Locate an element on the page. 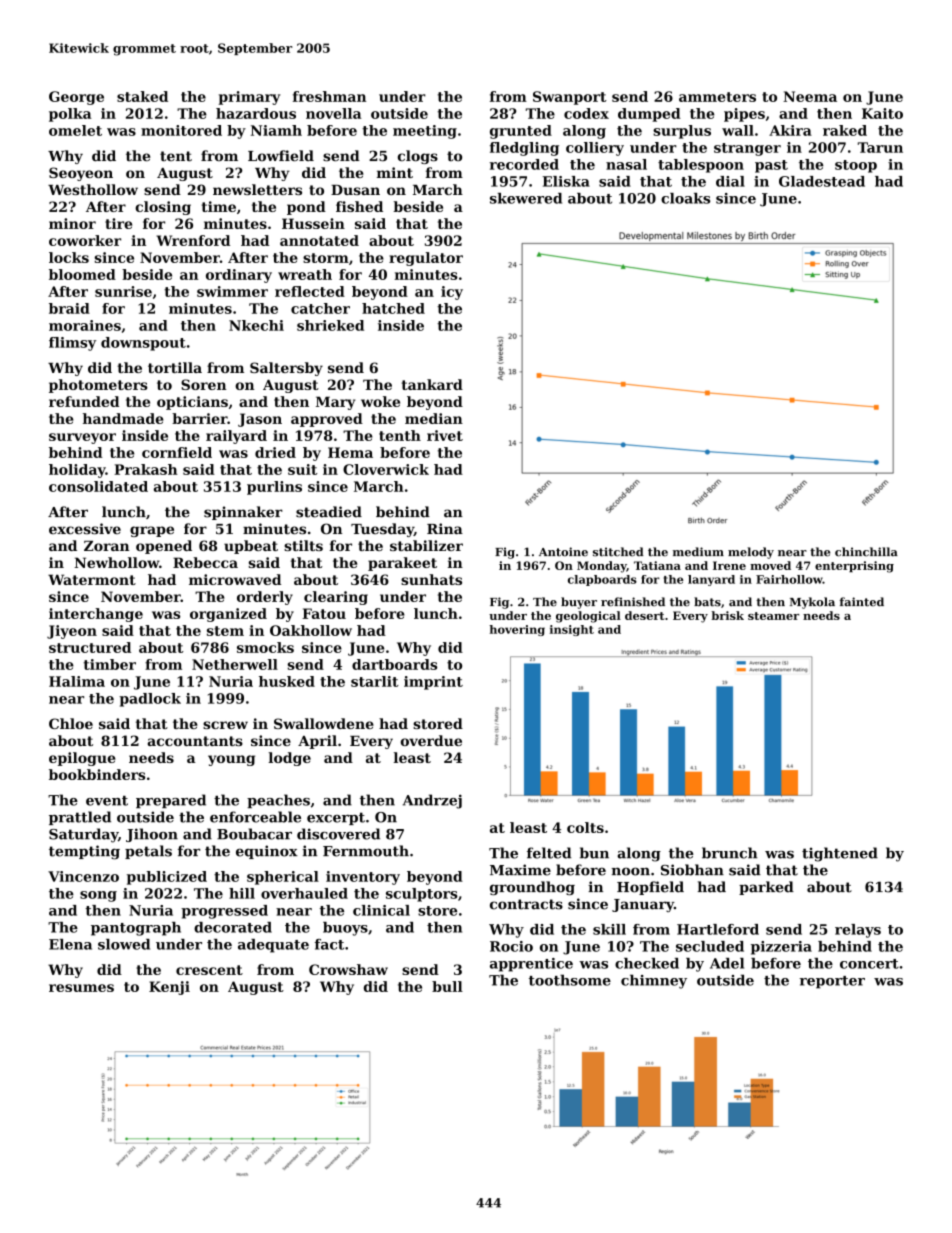 Image resolution: width=952 pixels, height=1233 pixels. steamer is located at coordinates (773, 616).
